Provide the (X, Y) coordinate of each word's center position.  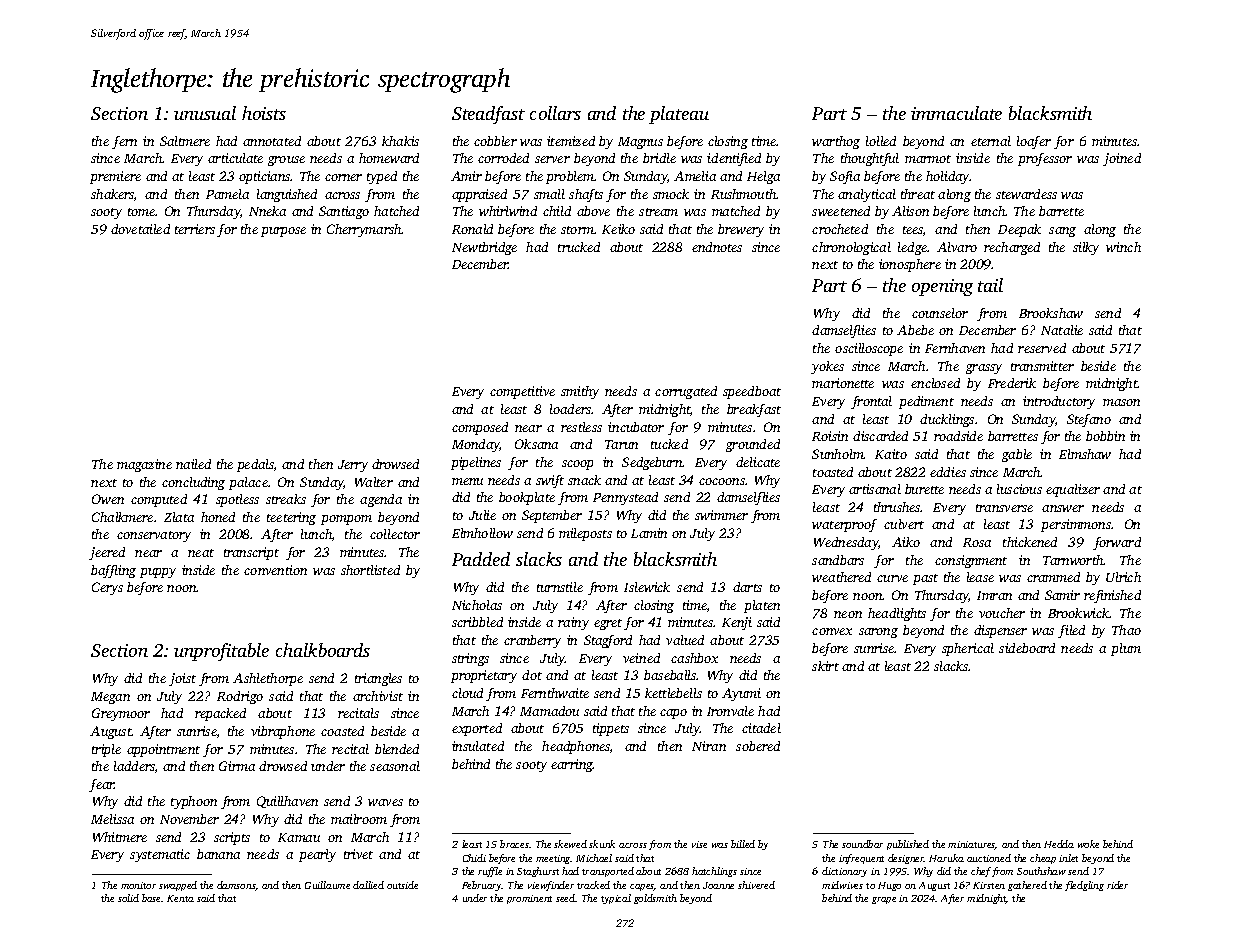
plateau (679, 115)
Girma (237, 766)
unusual (205, 113)
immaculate (956, 113)
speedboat (752, 392)
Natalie (1062, 330)
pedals (255, 465)
